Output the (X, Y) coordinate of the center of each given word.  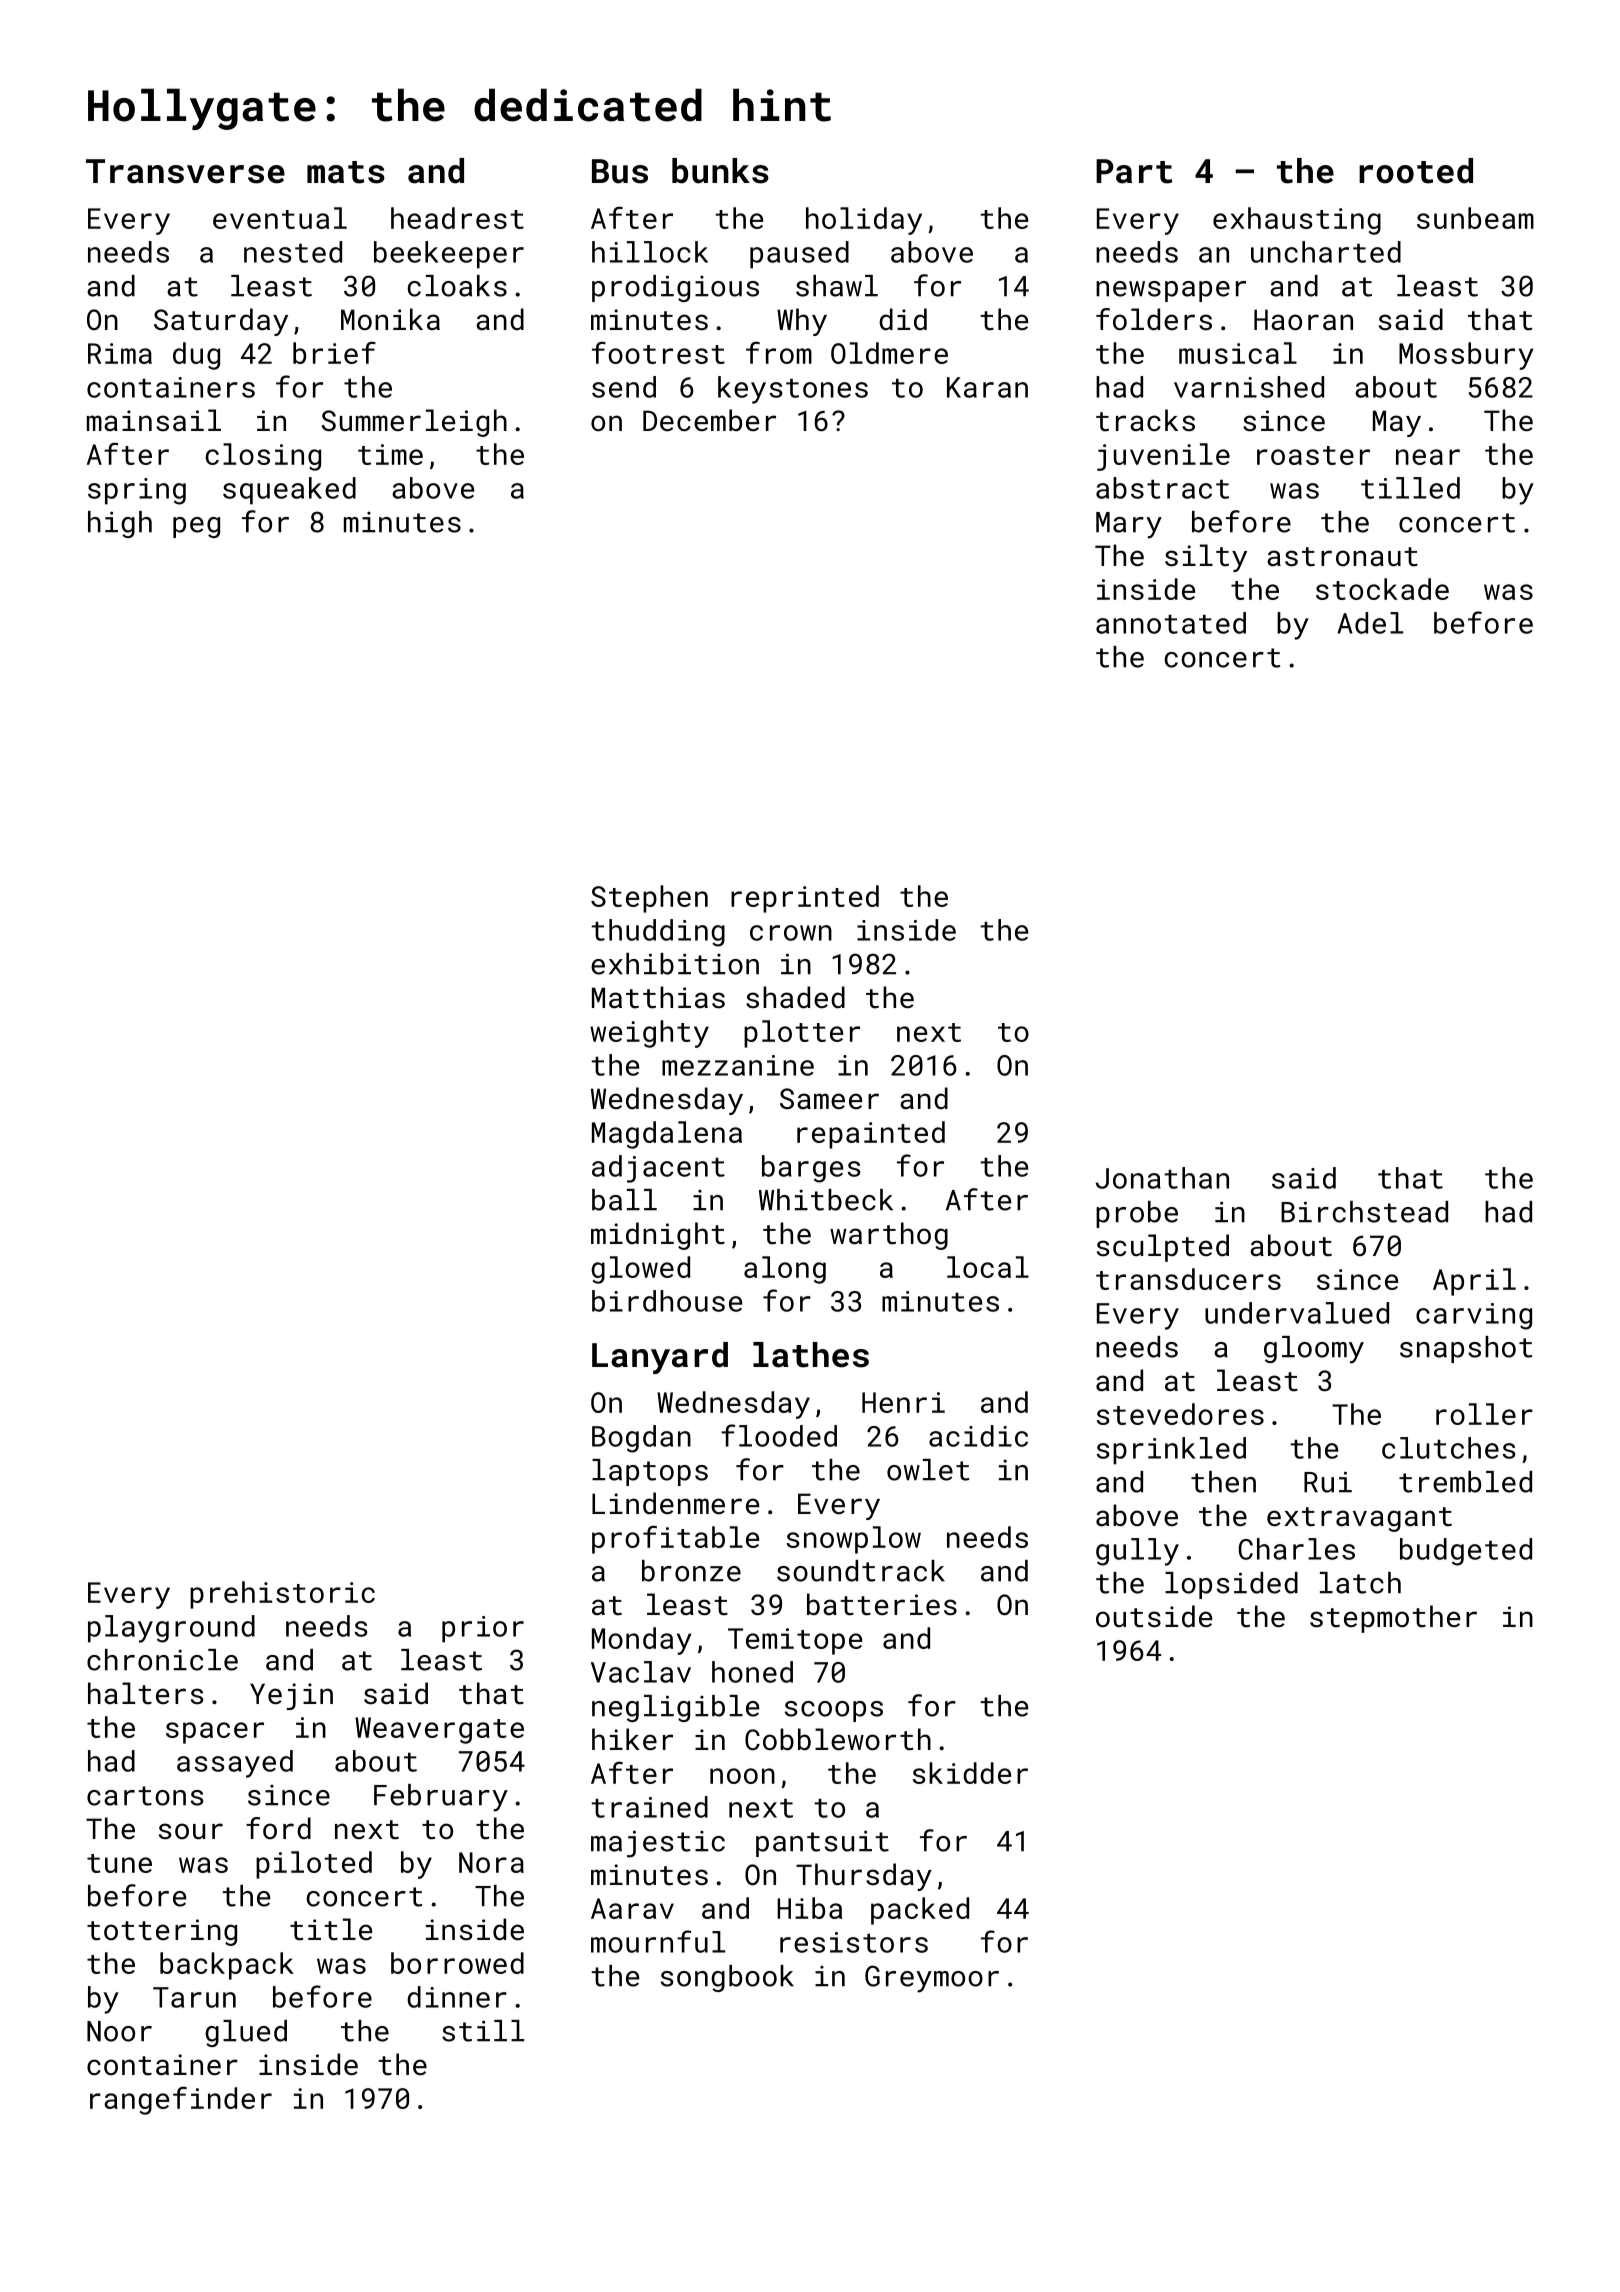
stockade (1382, 589)
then (1223, 1482)
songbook (727, 1978)
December (709, 420)
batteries (882, 1604)
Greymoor (932, 1979)
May (1397, 423)
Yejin (291, 1696)
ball (624, 1200)
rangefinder (181, 2100)
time (390, 454)
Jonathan (1162, 1178)
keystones (793, 390)
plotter (802, 1034)
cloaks (457, 286)
